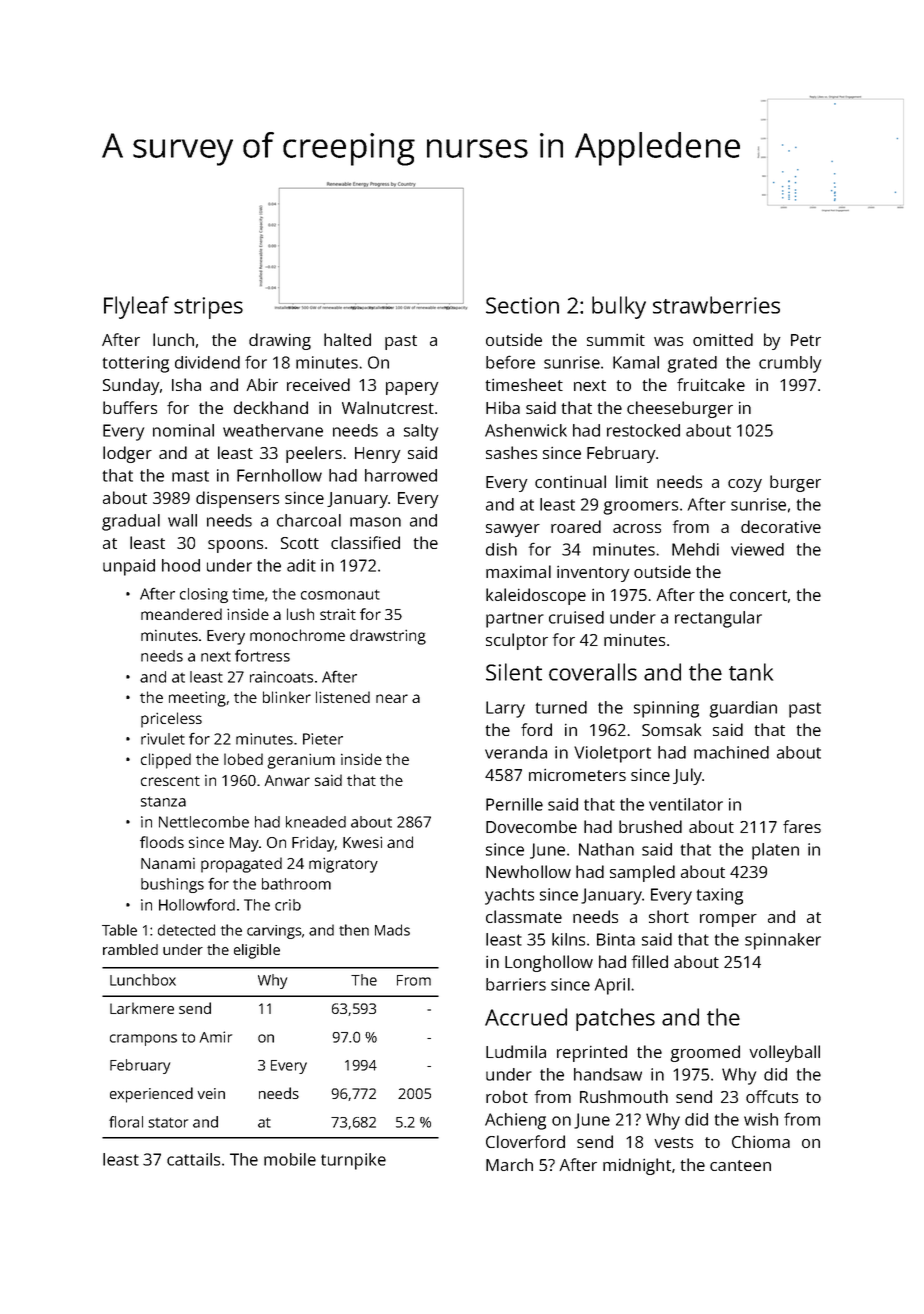 Image resolution: width=924 pixels, height=1314 pixels. Describe the element at coordinates (316, 822) in the document. I see `kneaded` at that location.
